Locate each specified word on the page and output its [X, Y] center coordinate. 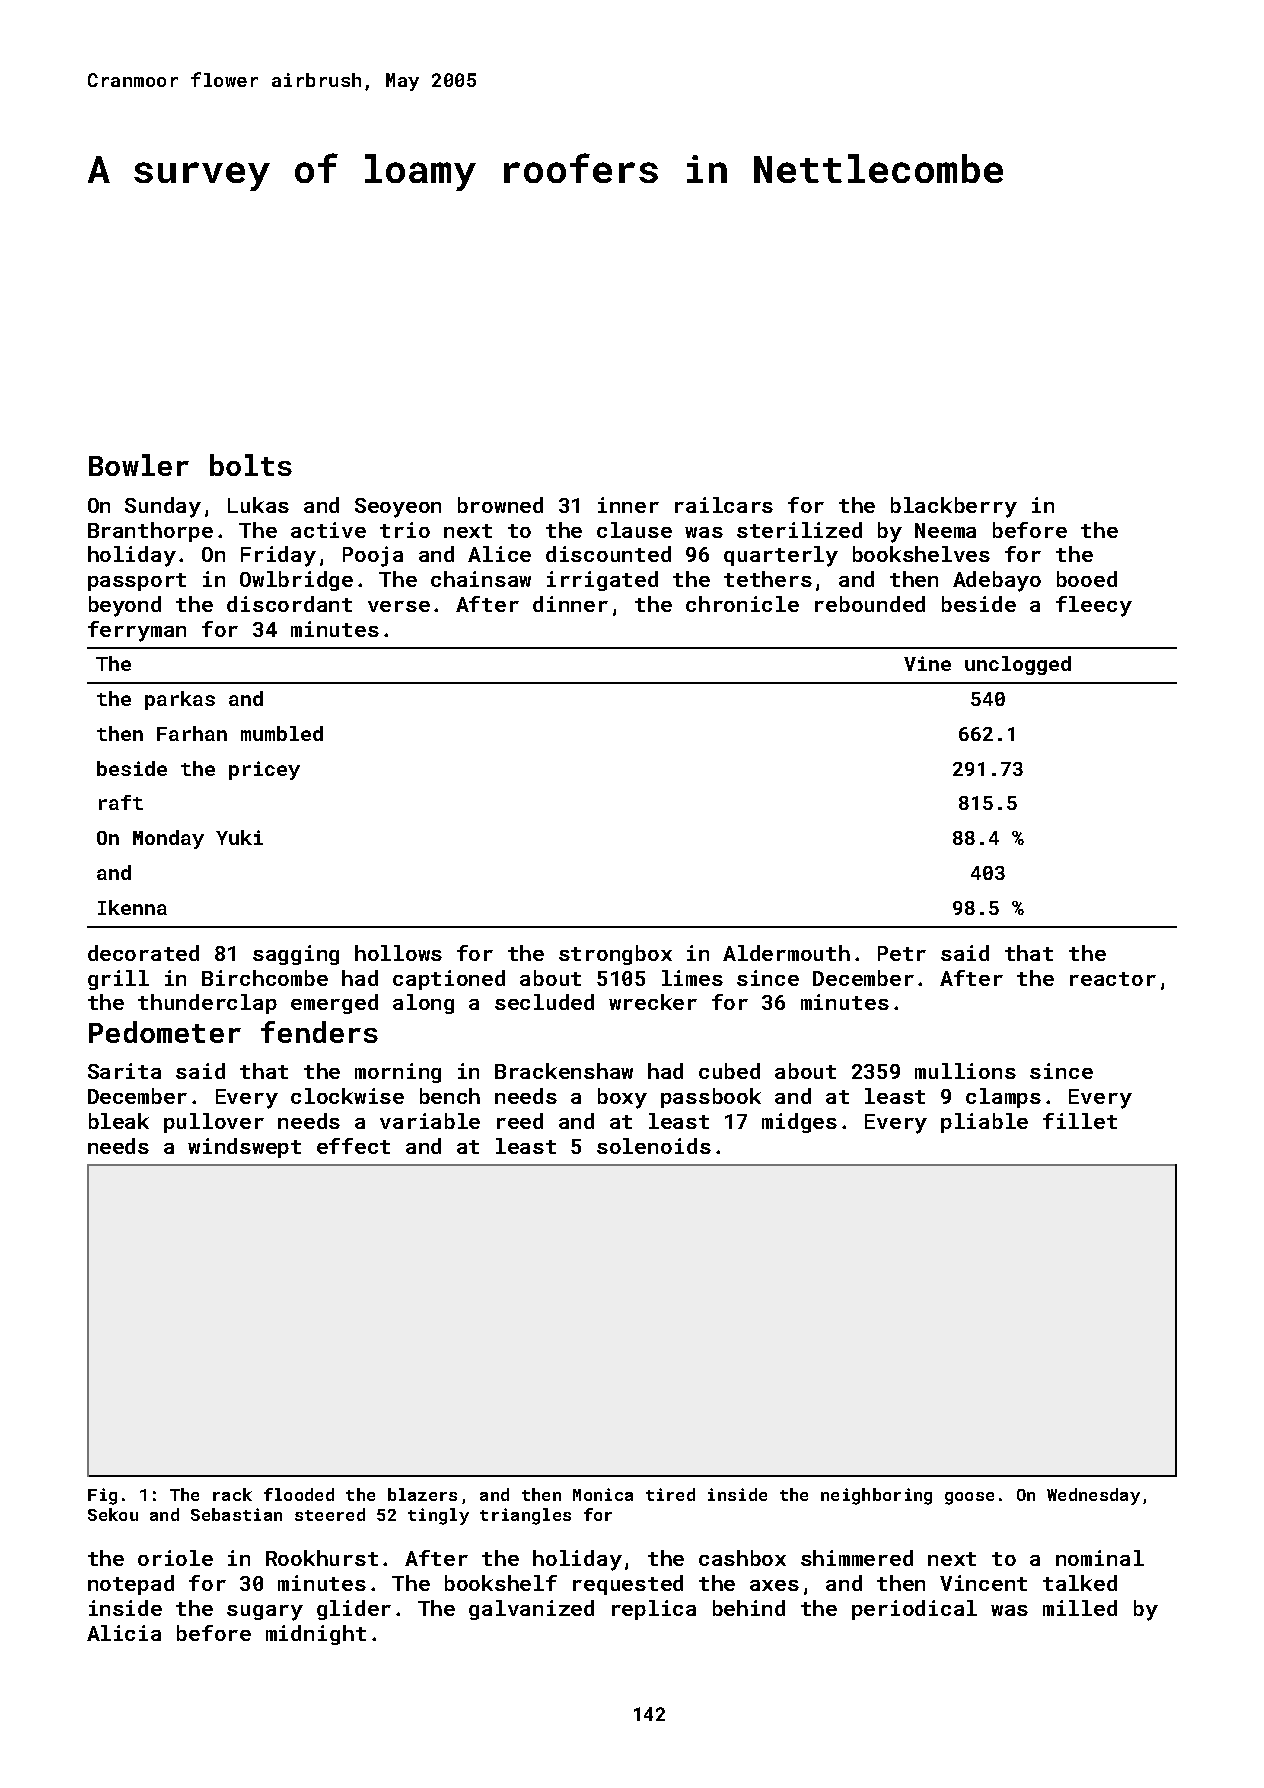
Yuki [239, 837]
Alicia [124, 1633]
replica [654, 1610]
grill [118, 980]
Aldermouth [786, 953]
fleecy [1094, 606]
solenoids [654, 1146]
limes [692, 978]
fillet [1080, 1121]
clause [634, 530]
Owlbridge [296, 581]
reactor [1113, 979]
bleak [119, 1121]
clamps [1003, 1098]
